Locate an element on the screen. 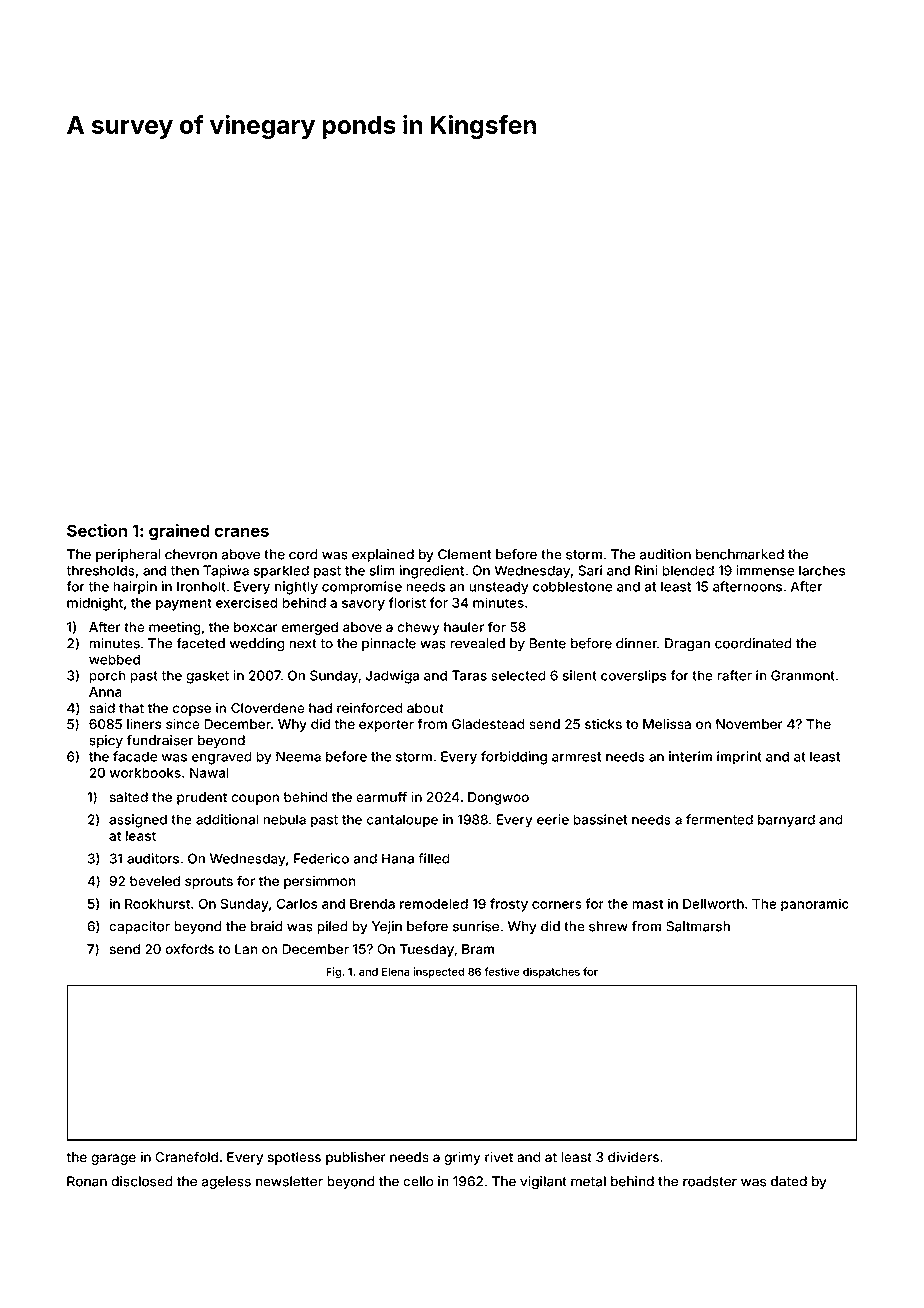  hauler is located at coordinates (464, 627).
